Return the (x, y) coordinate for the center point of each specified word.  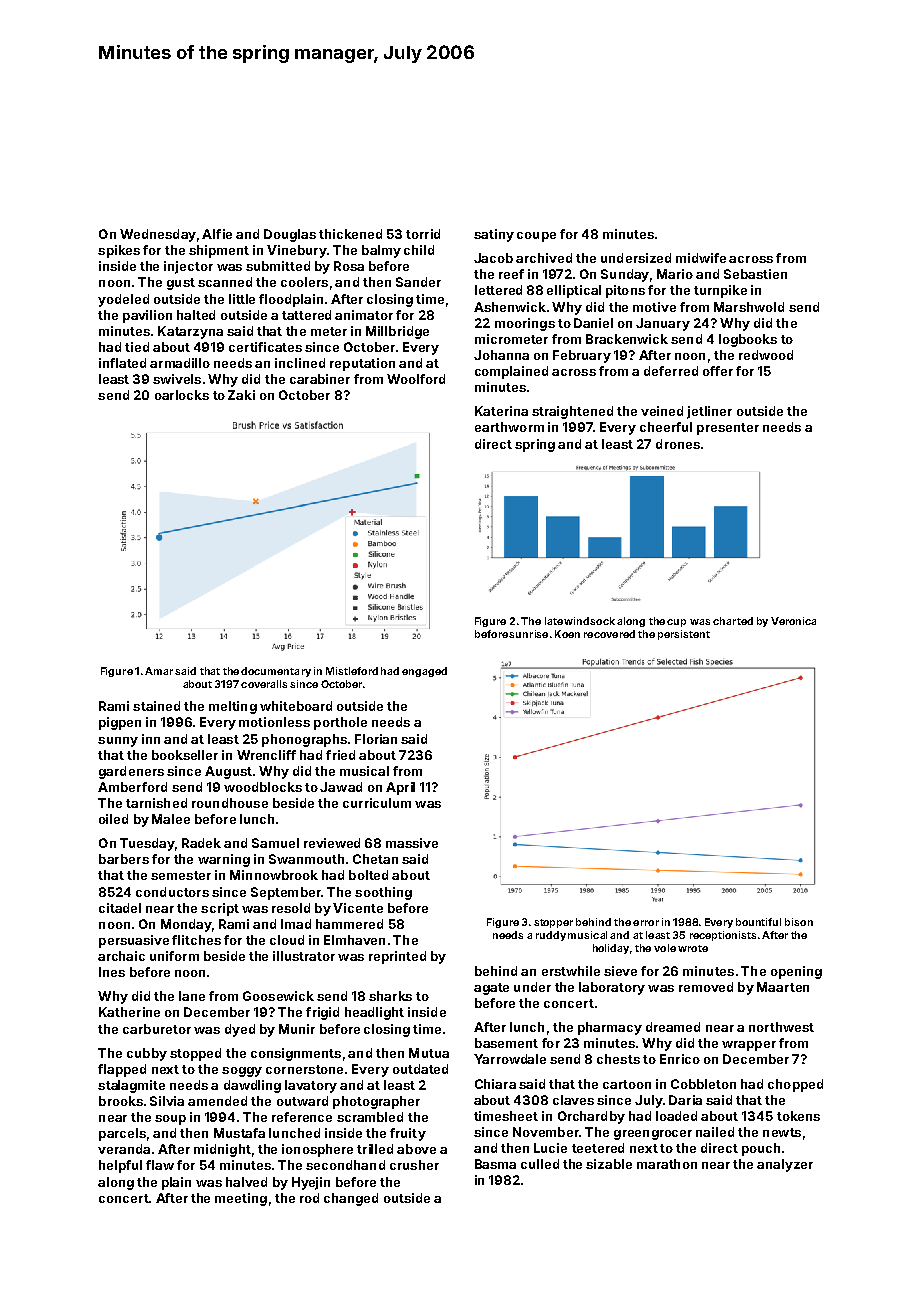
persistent (684, 635)
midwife (701, 258)
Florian (376, 739)
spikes (119, 251)
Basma (495, 1164)
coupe (536, 237)
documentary (276, 672)
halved (246, 1182)
